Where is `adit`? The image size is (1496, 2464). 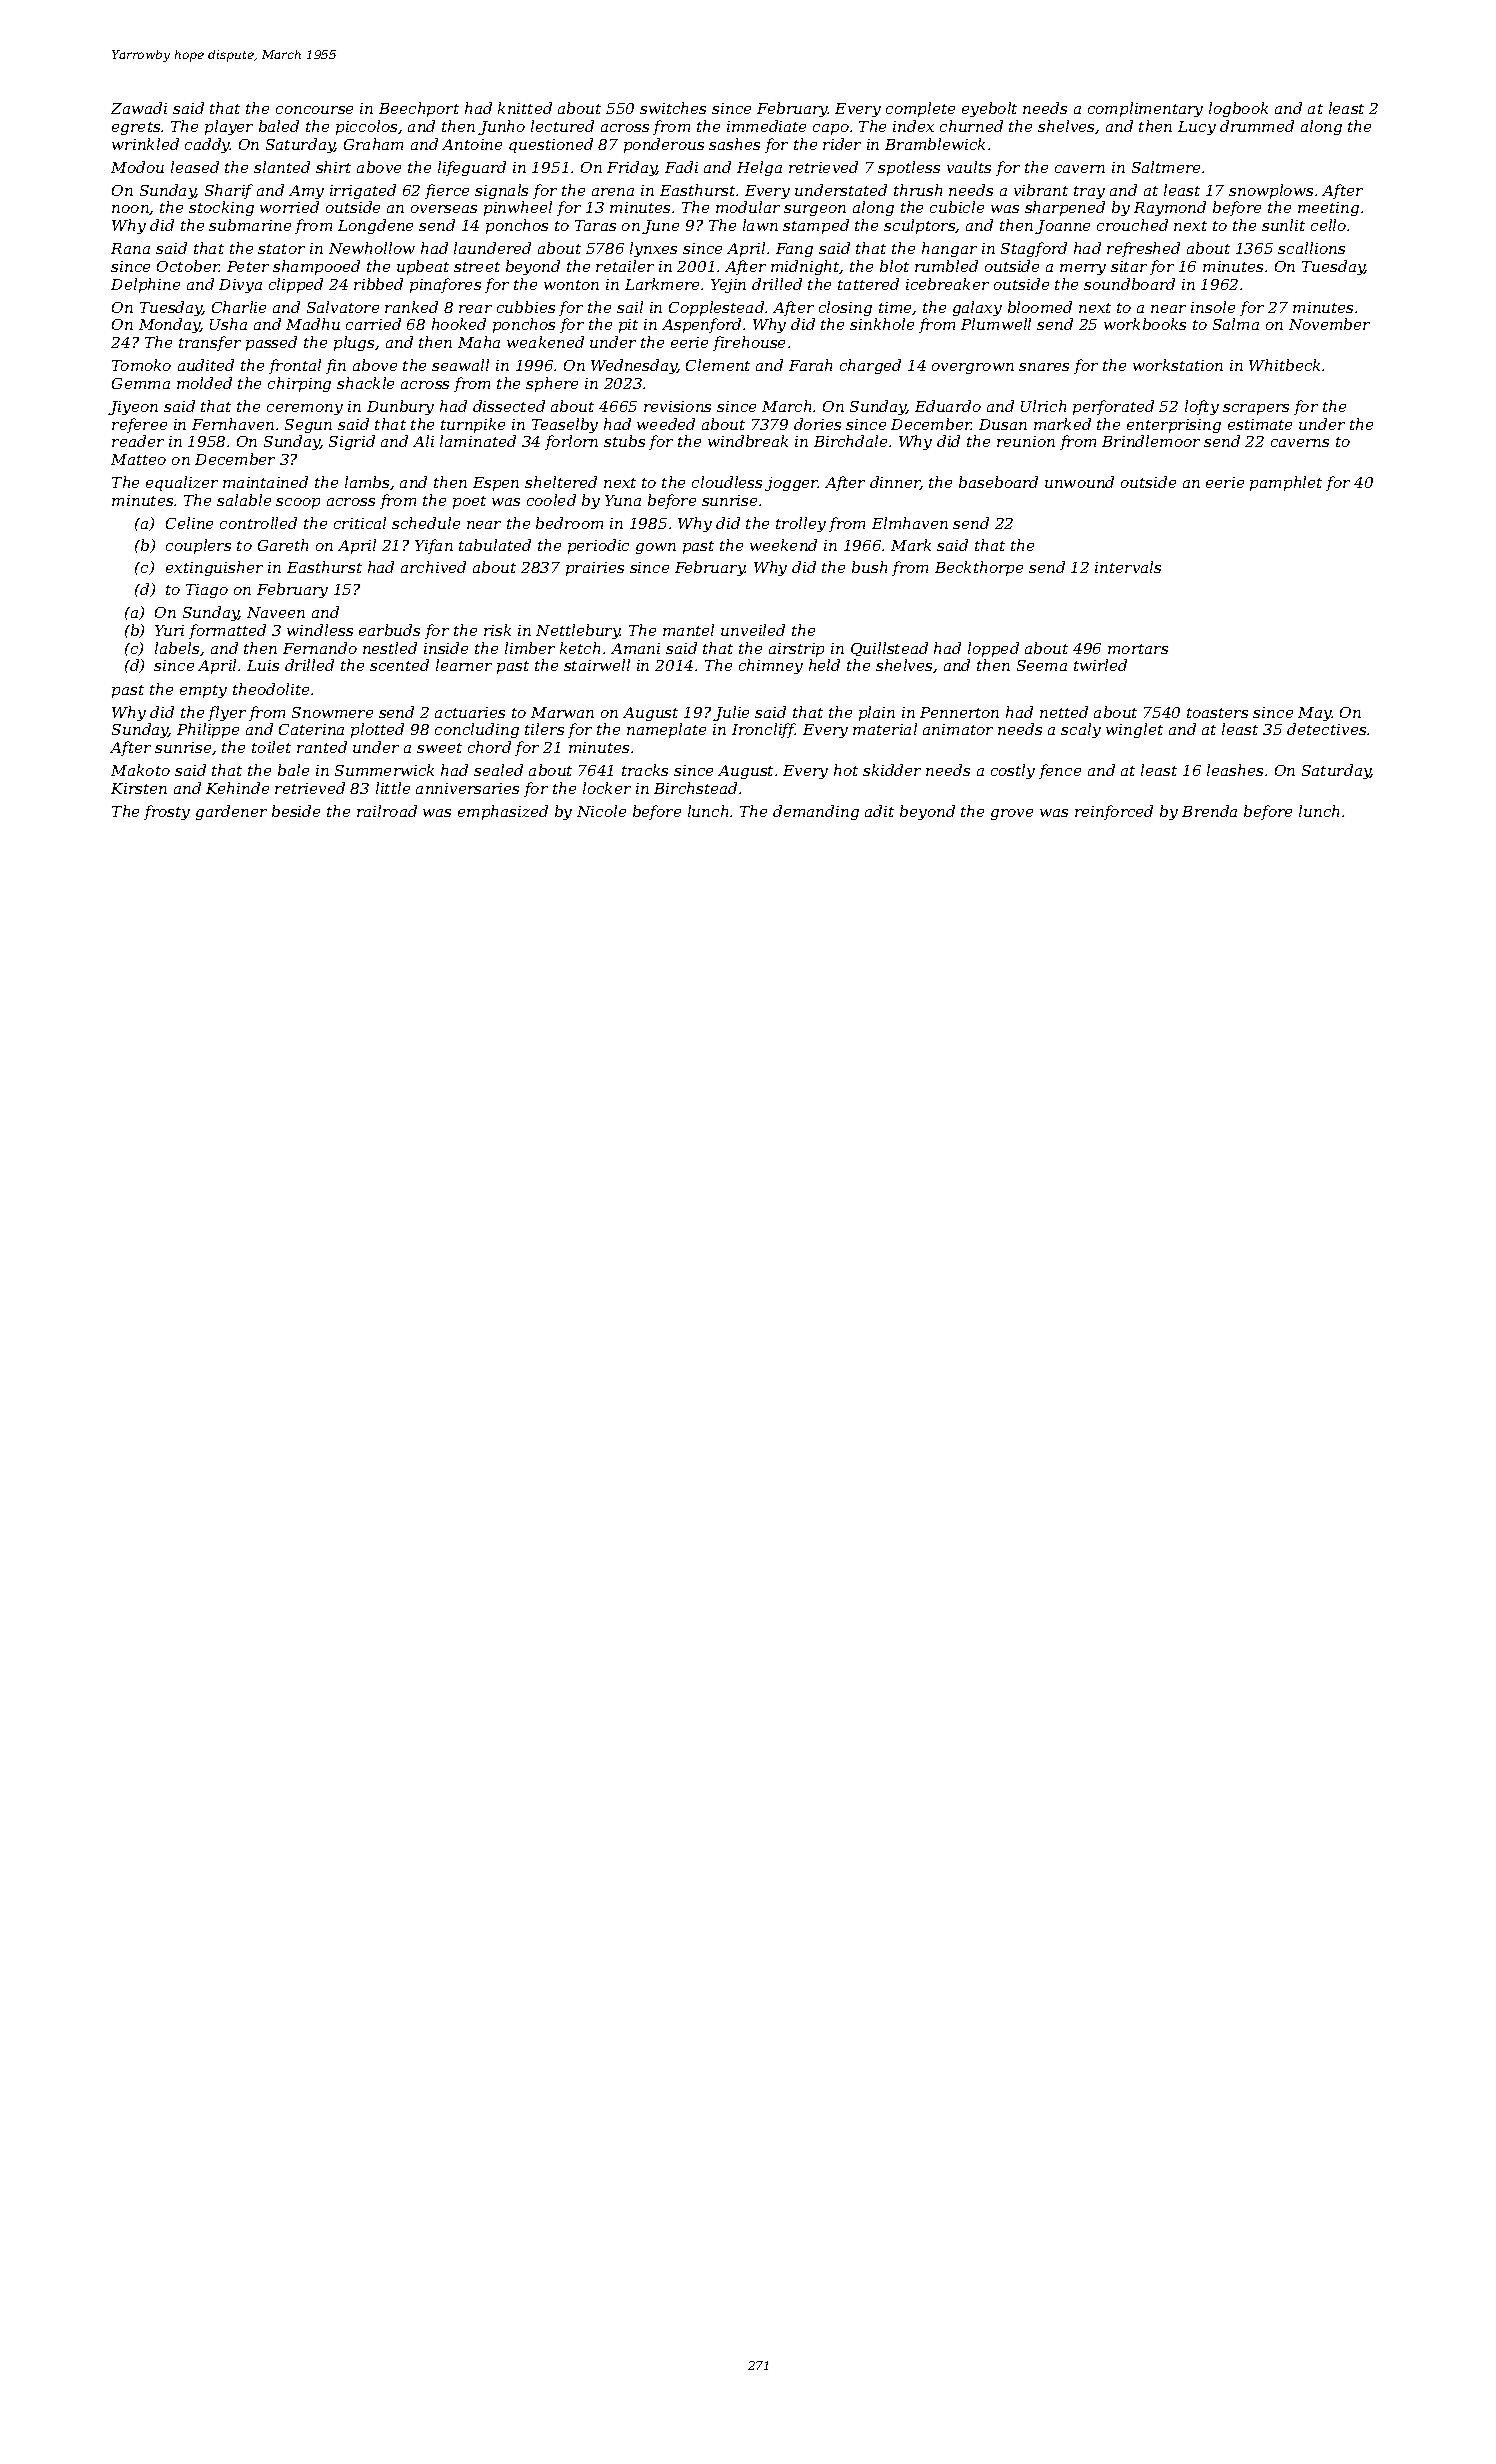 adit is located at coordinates (879, 811).
